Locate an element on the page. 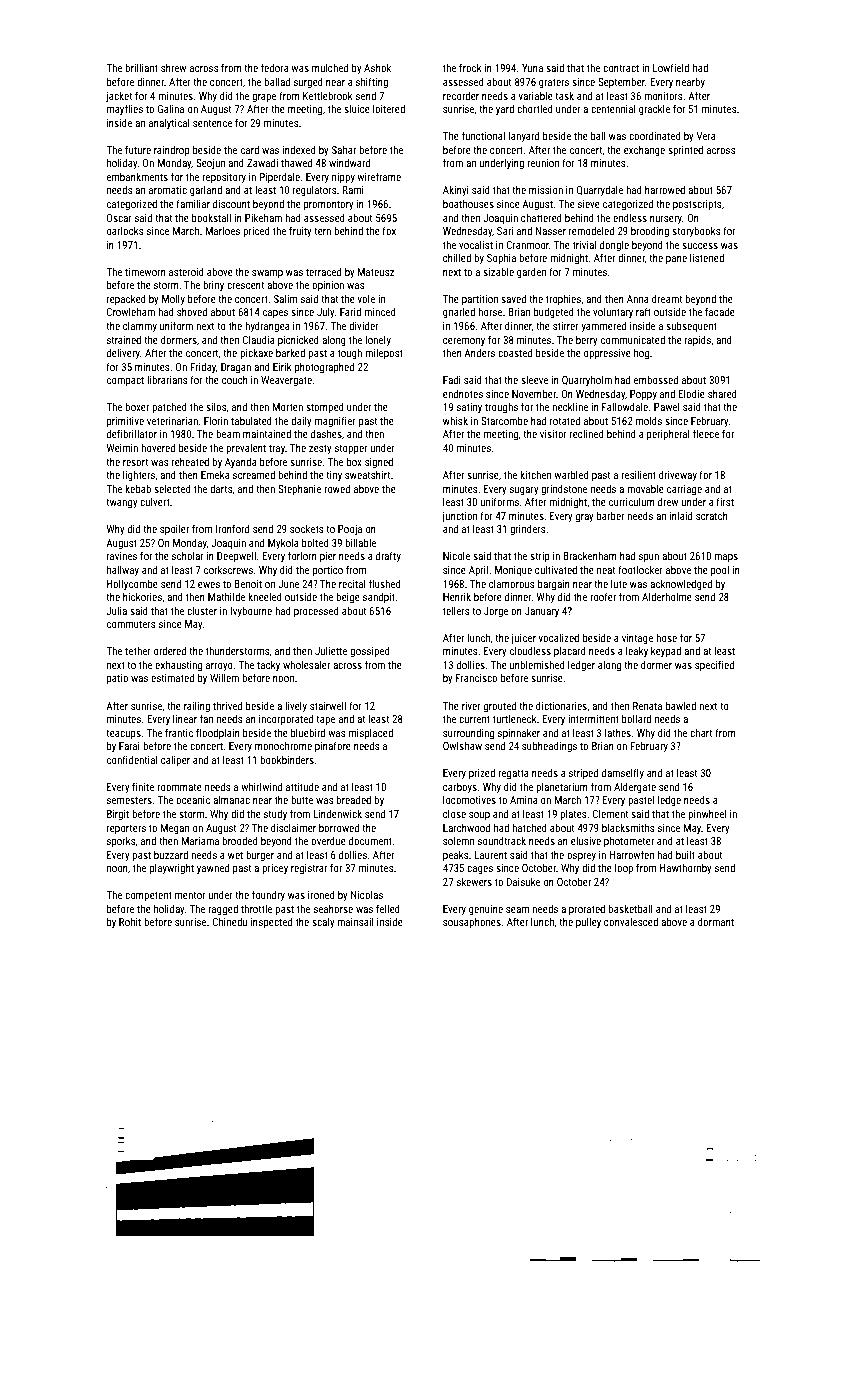 This image has height=1400, width=849. sousaphones is located at coordinates (472, 923).
